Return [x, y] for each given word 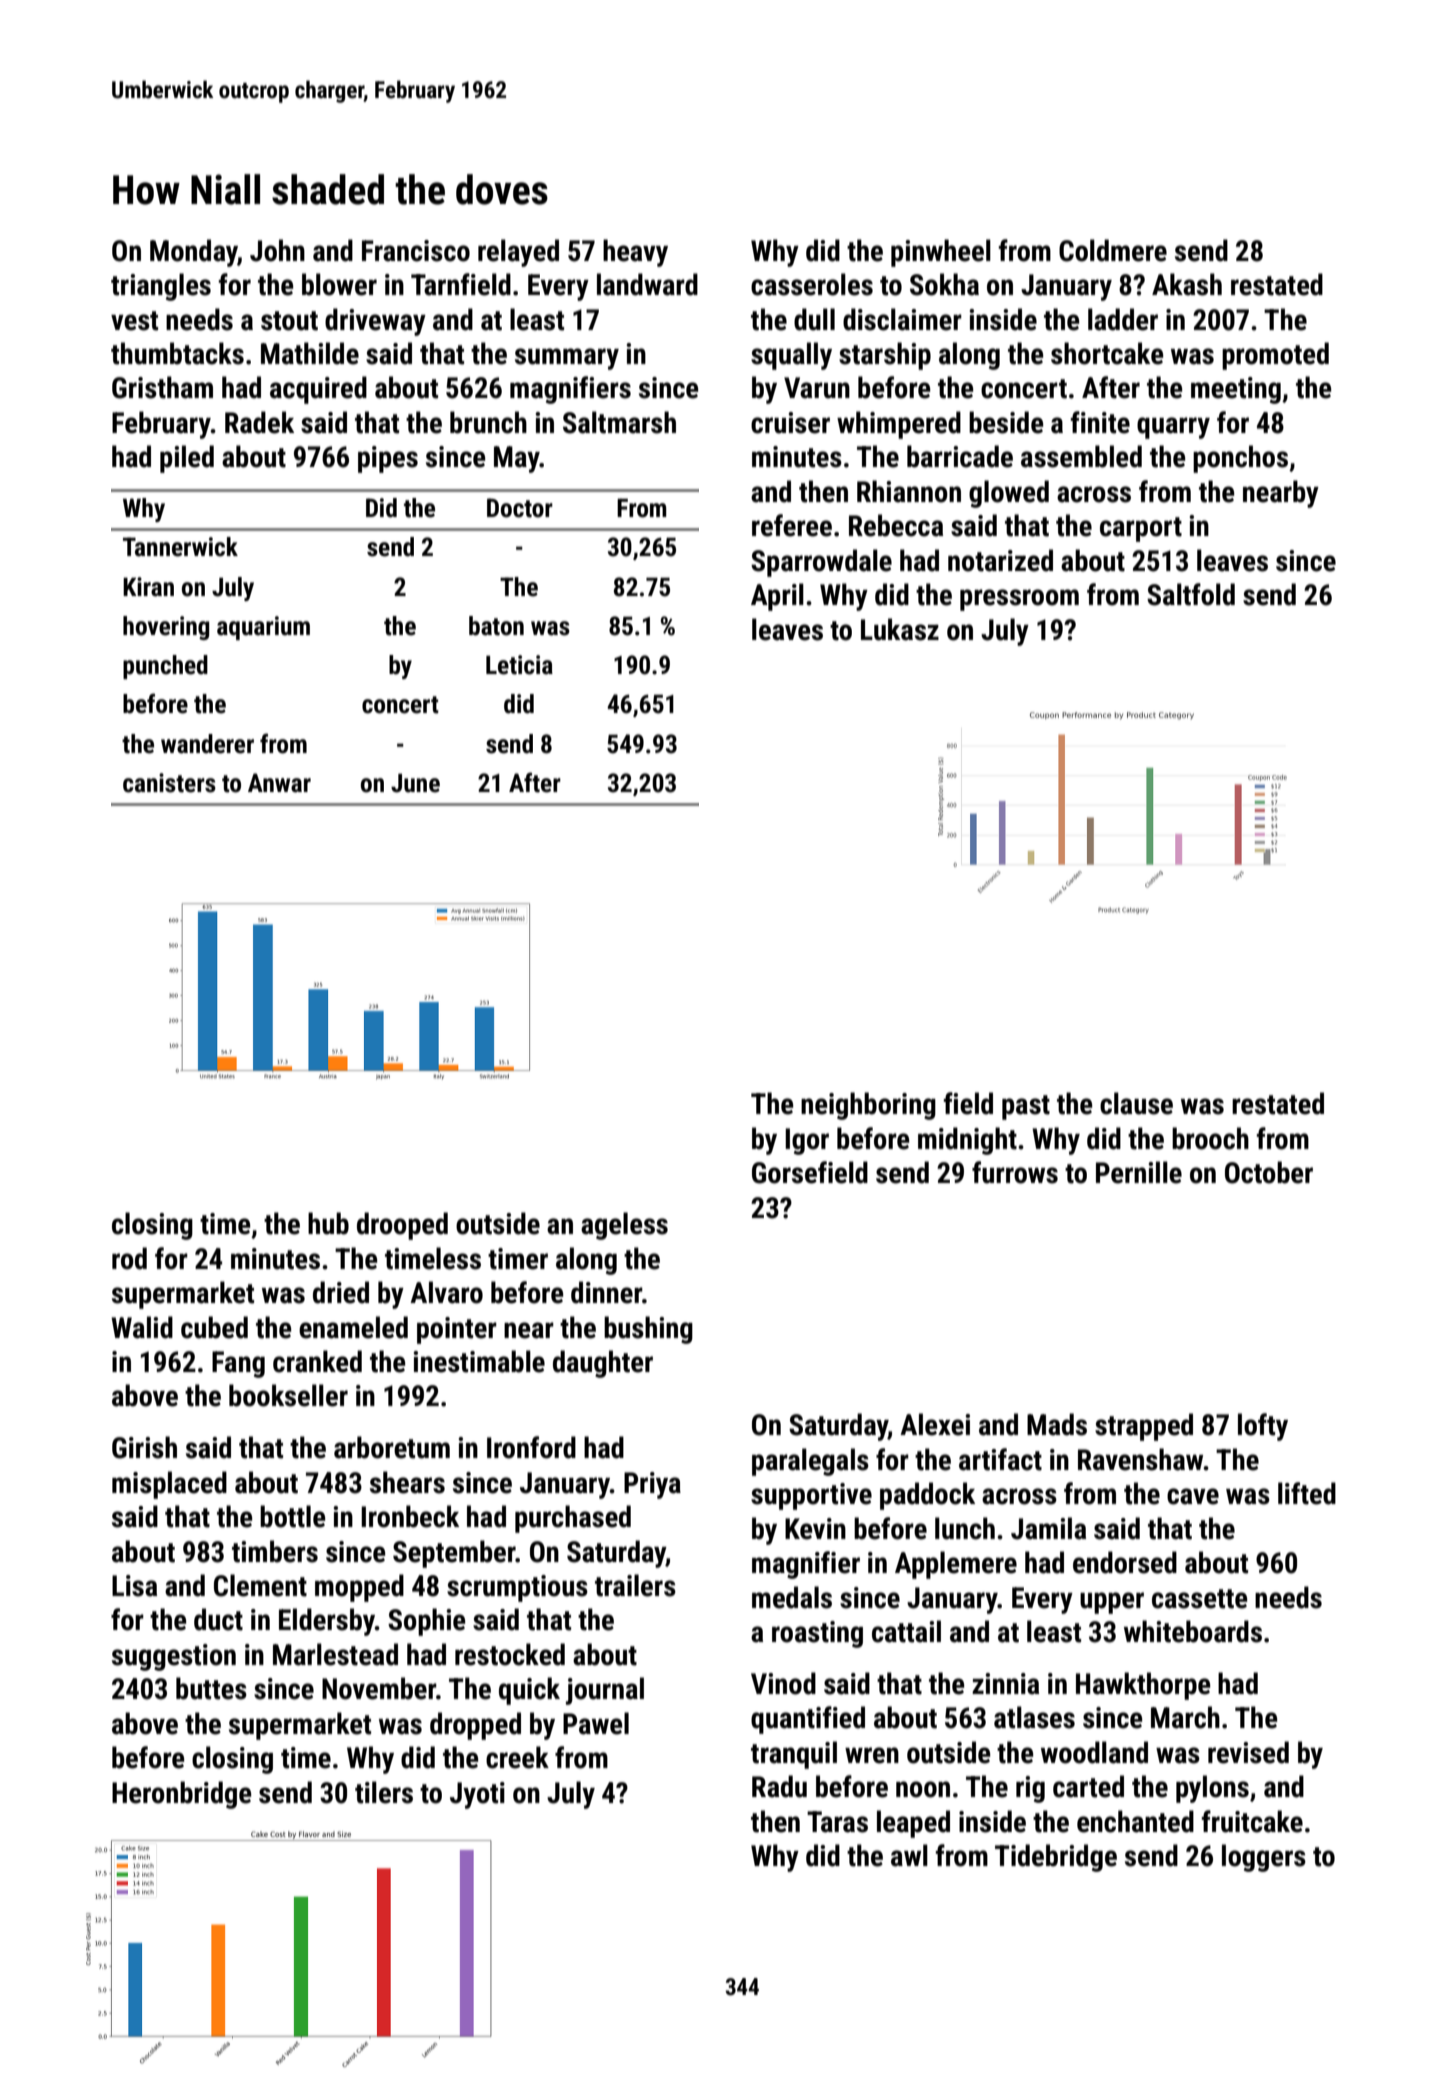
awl [909, 1855]
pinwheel [941, 253]
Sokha [944, 284]
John [277, 250]
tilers [384, 1792]
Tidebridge [1056, 1858]
